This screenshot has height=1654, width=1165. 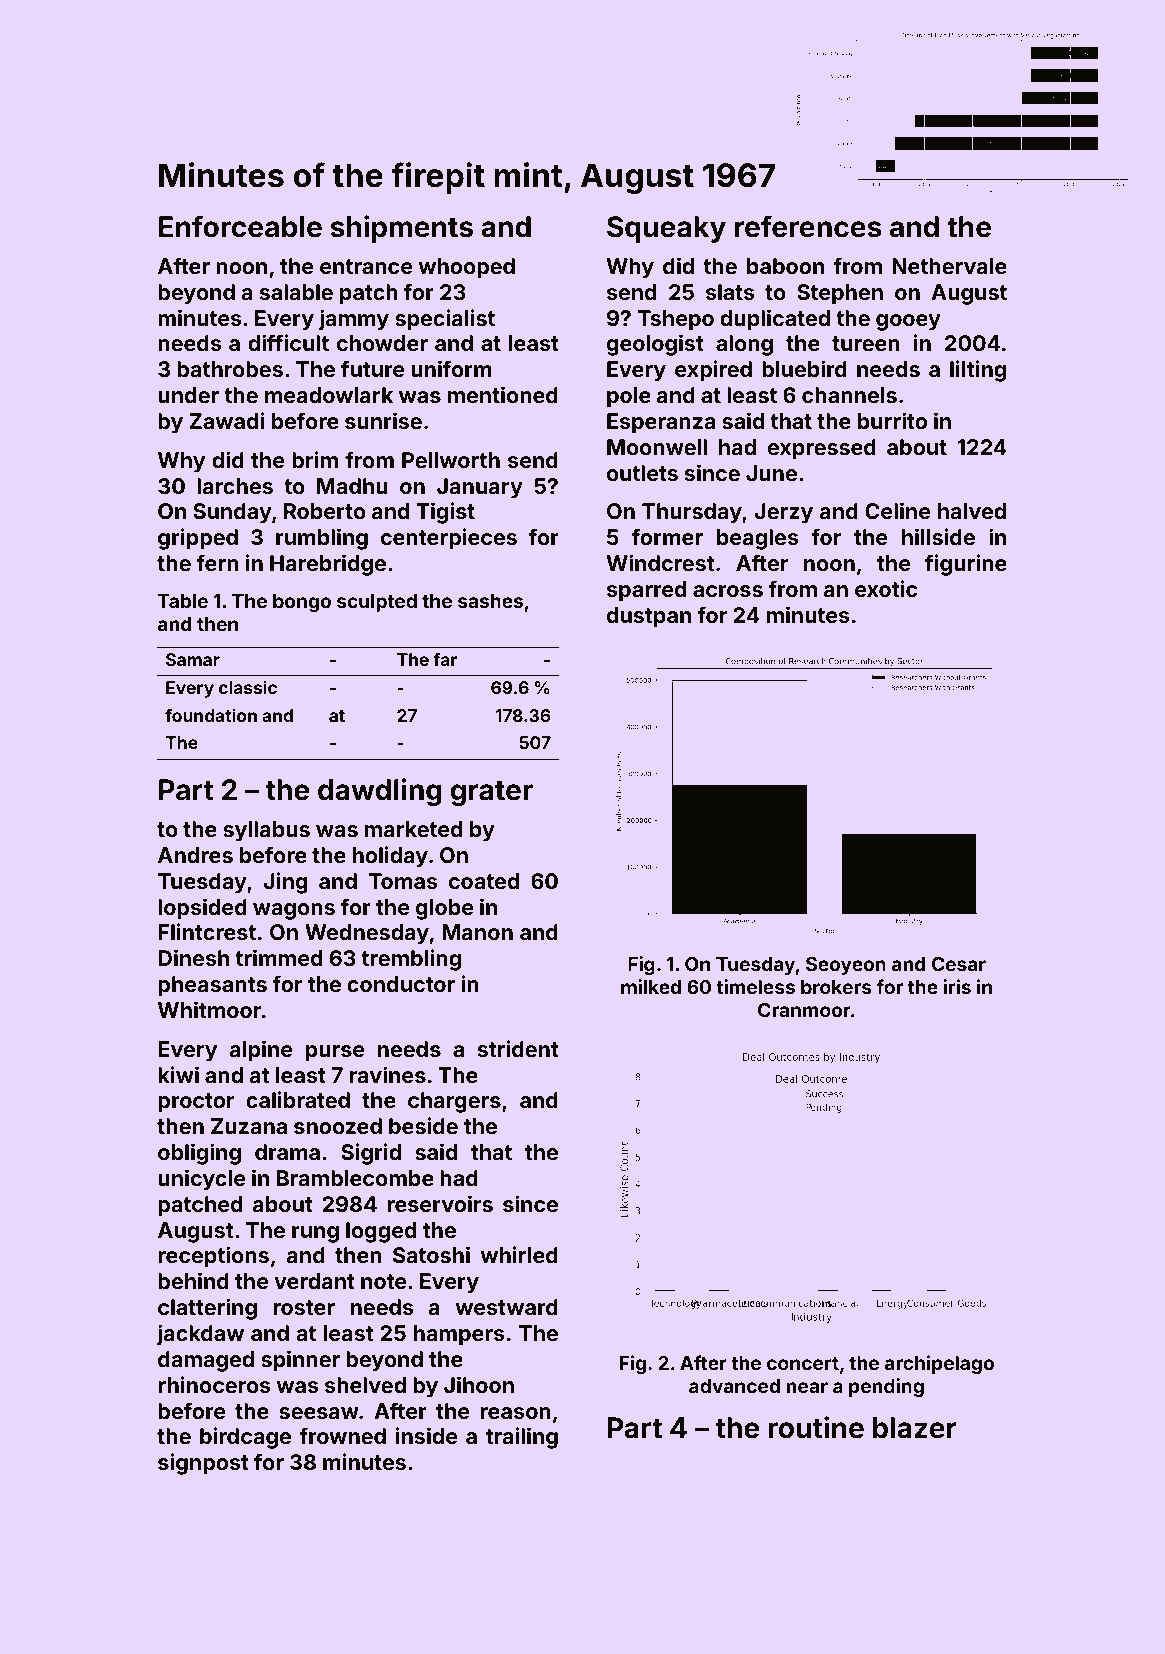 I want to click on fern, so click(x=217, y=562).
